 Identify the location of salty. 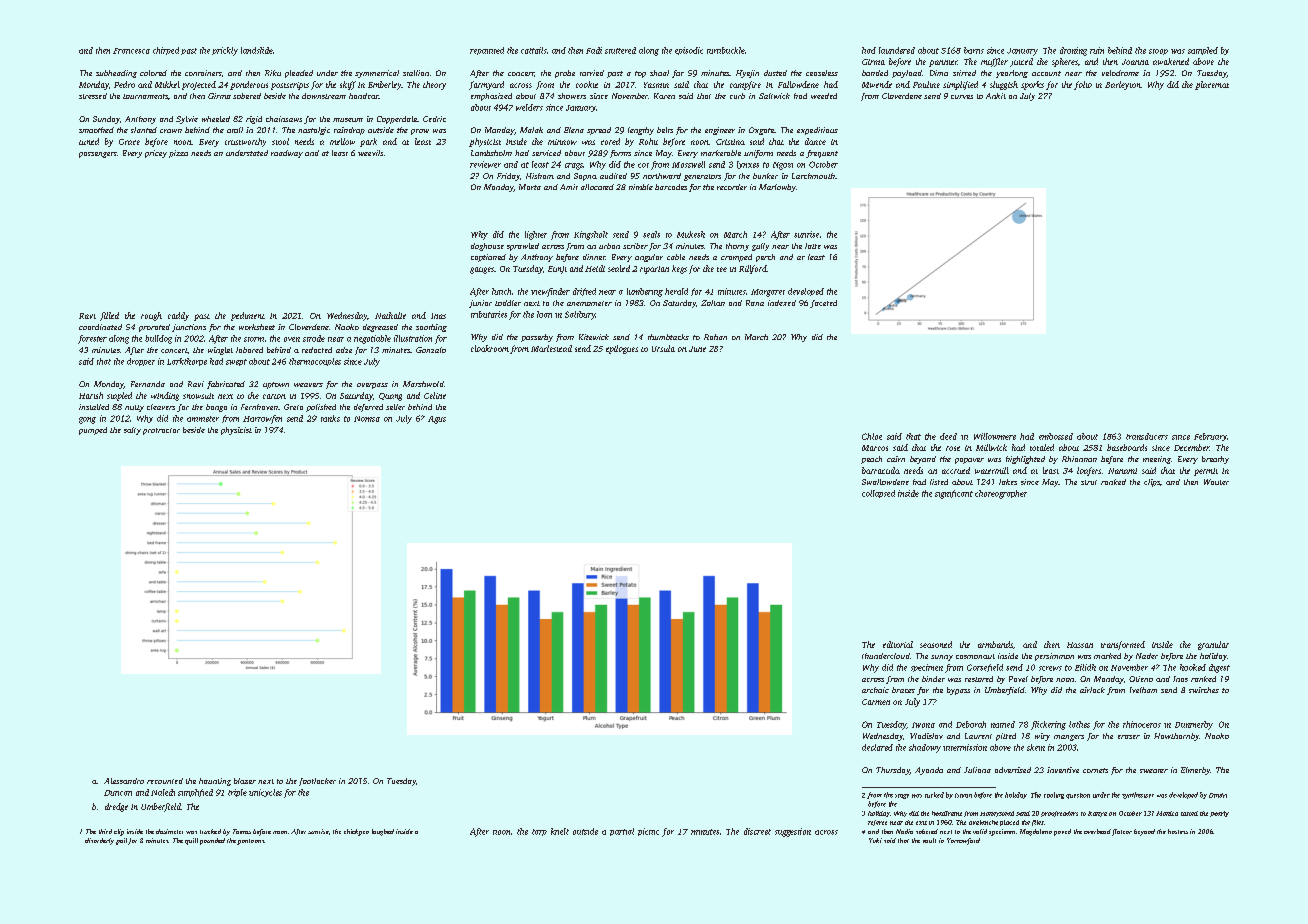
(132, 431).
